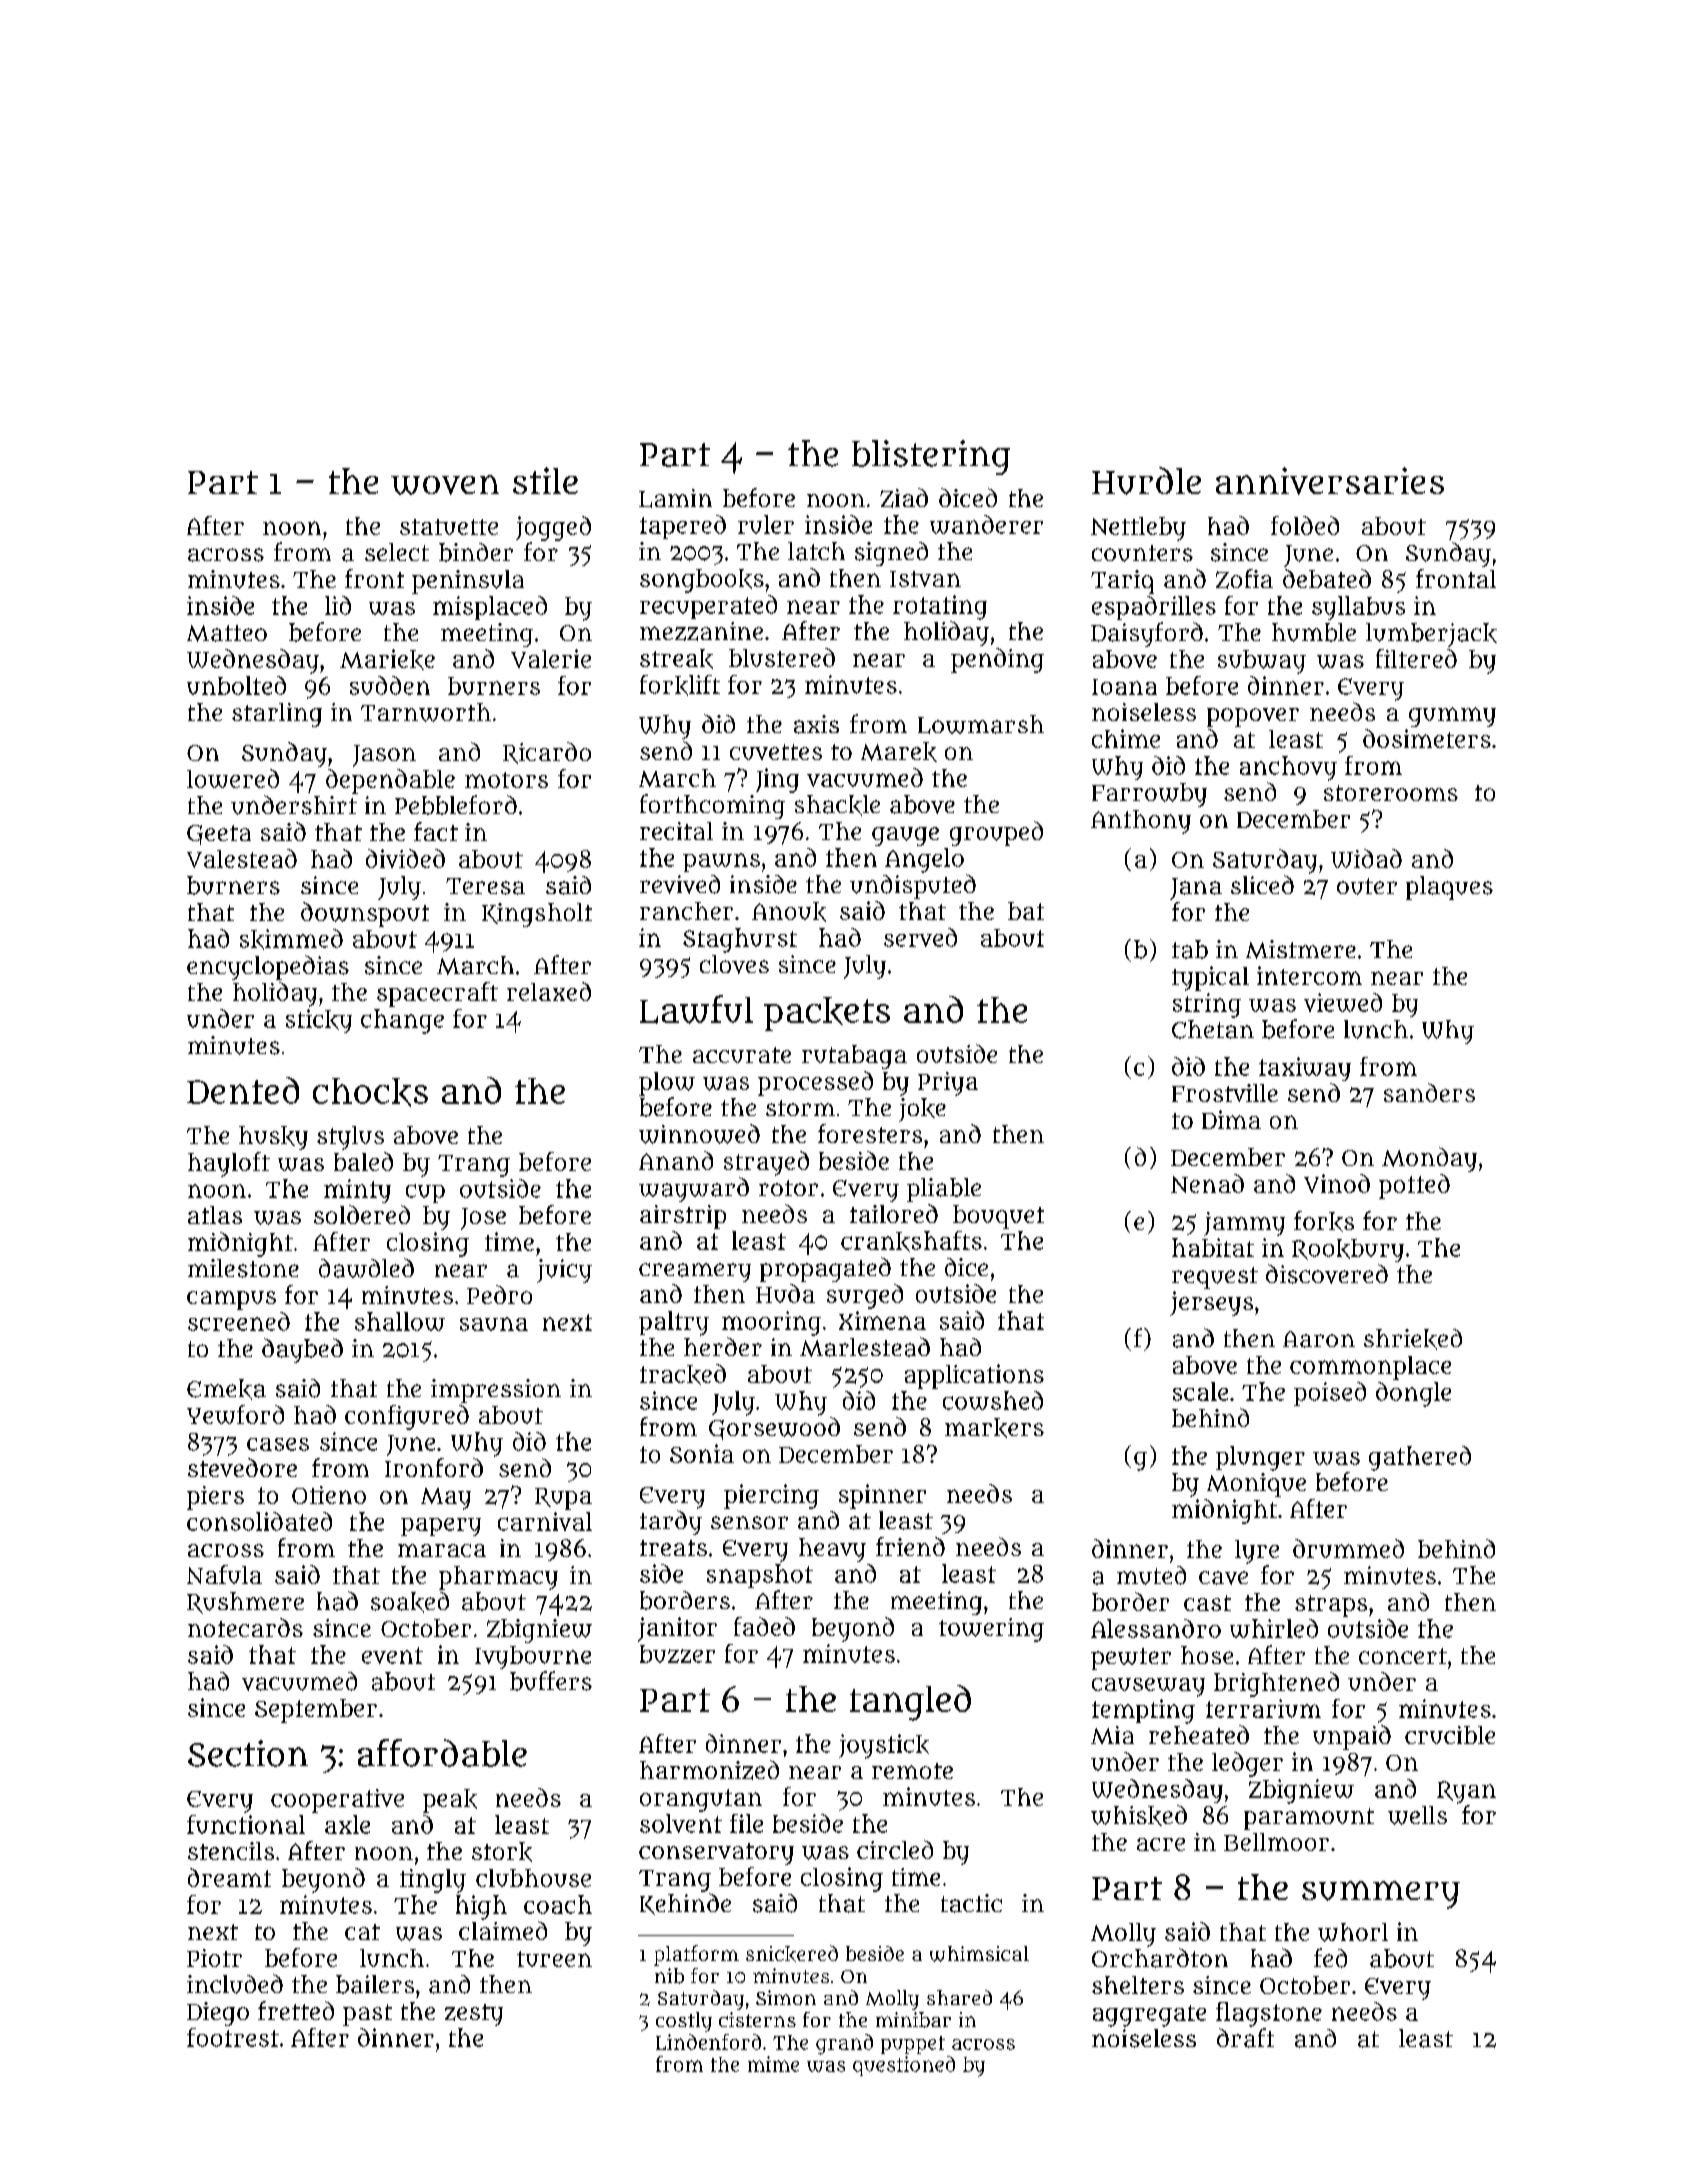 Image resolution: width=1683 pixels, height=2178 pixels. What do you see at coordinates (551, 1681) in the screenshot?
I see `buffers` at bounding box center [551, 1681].
